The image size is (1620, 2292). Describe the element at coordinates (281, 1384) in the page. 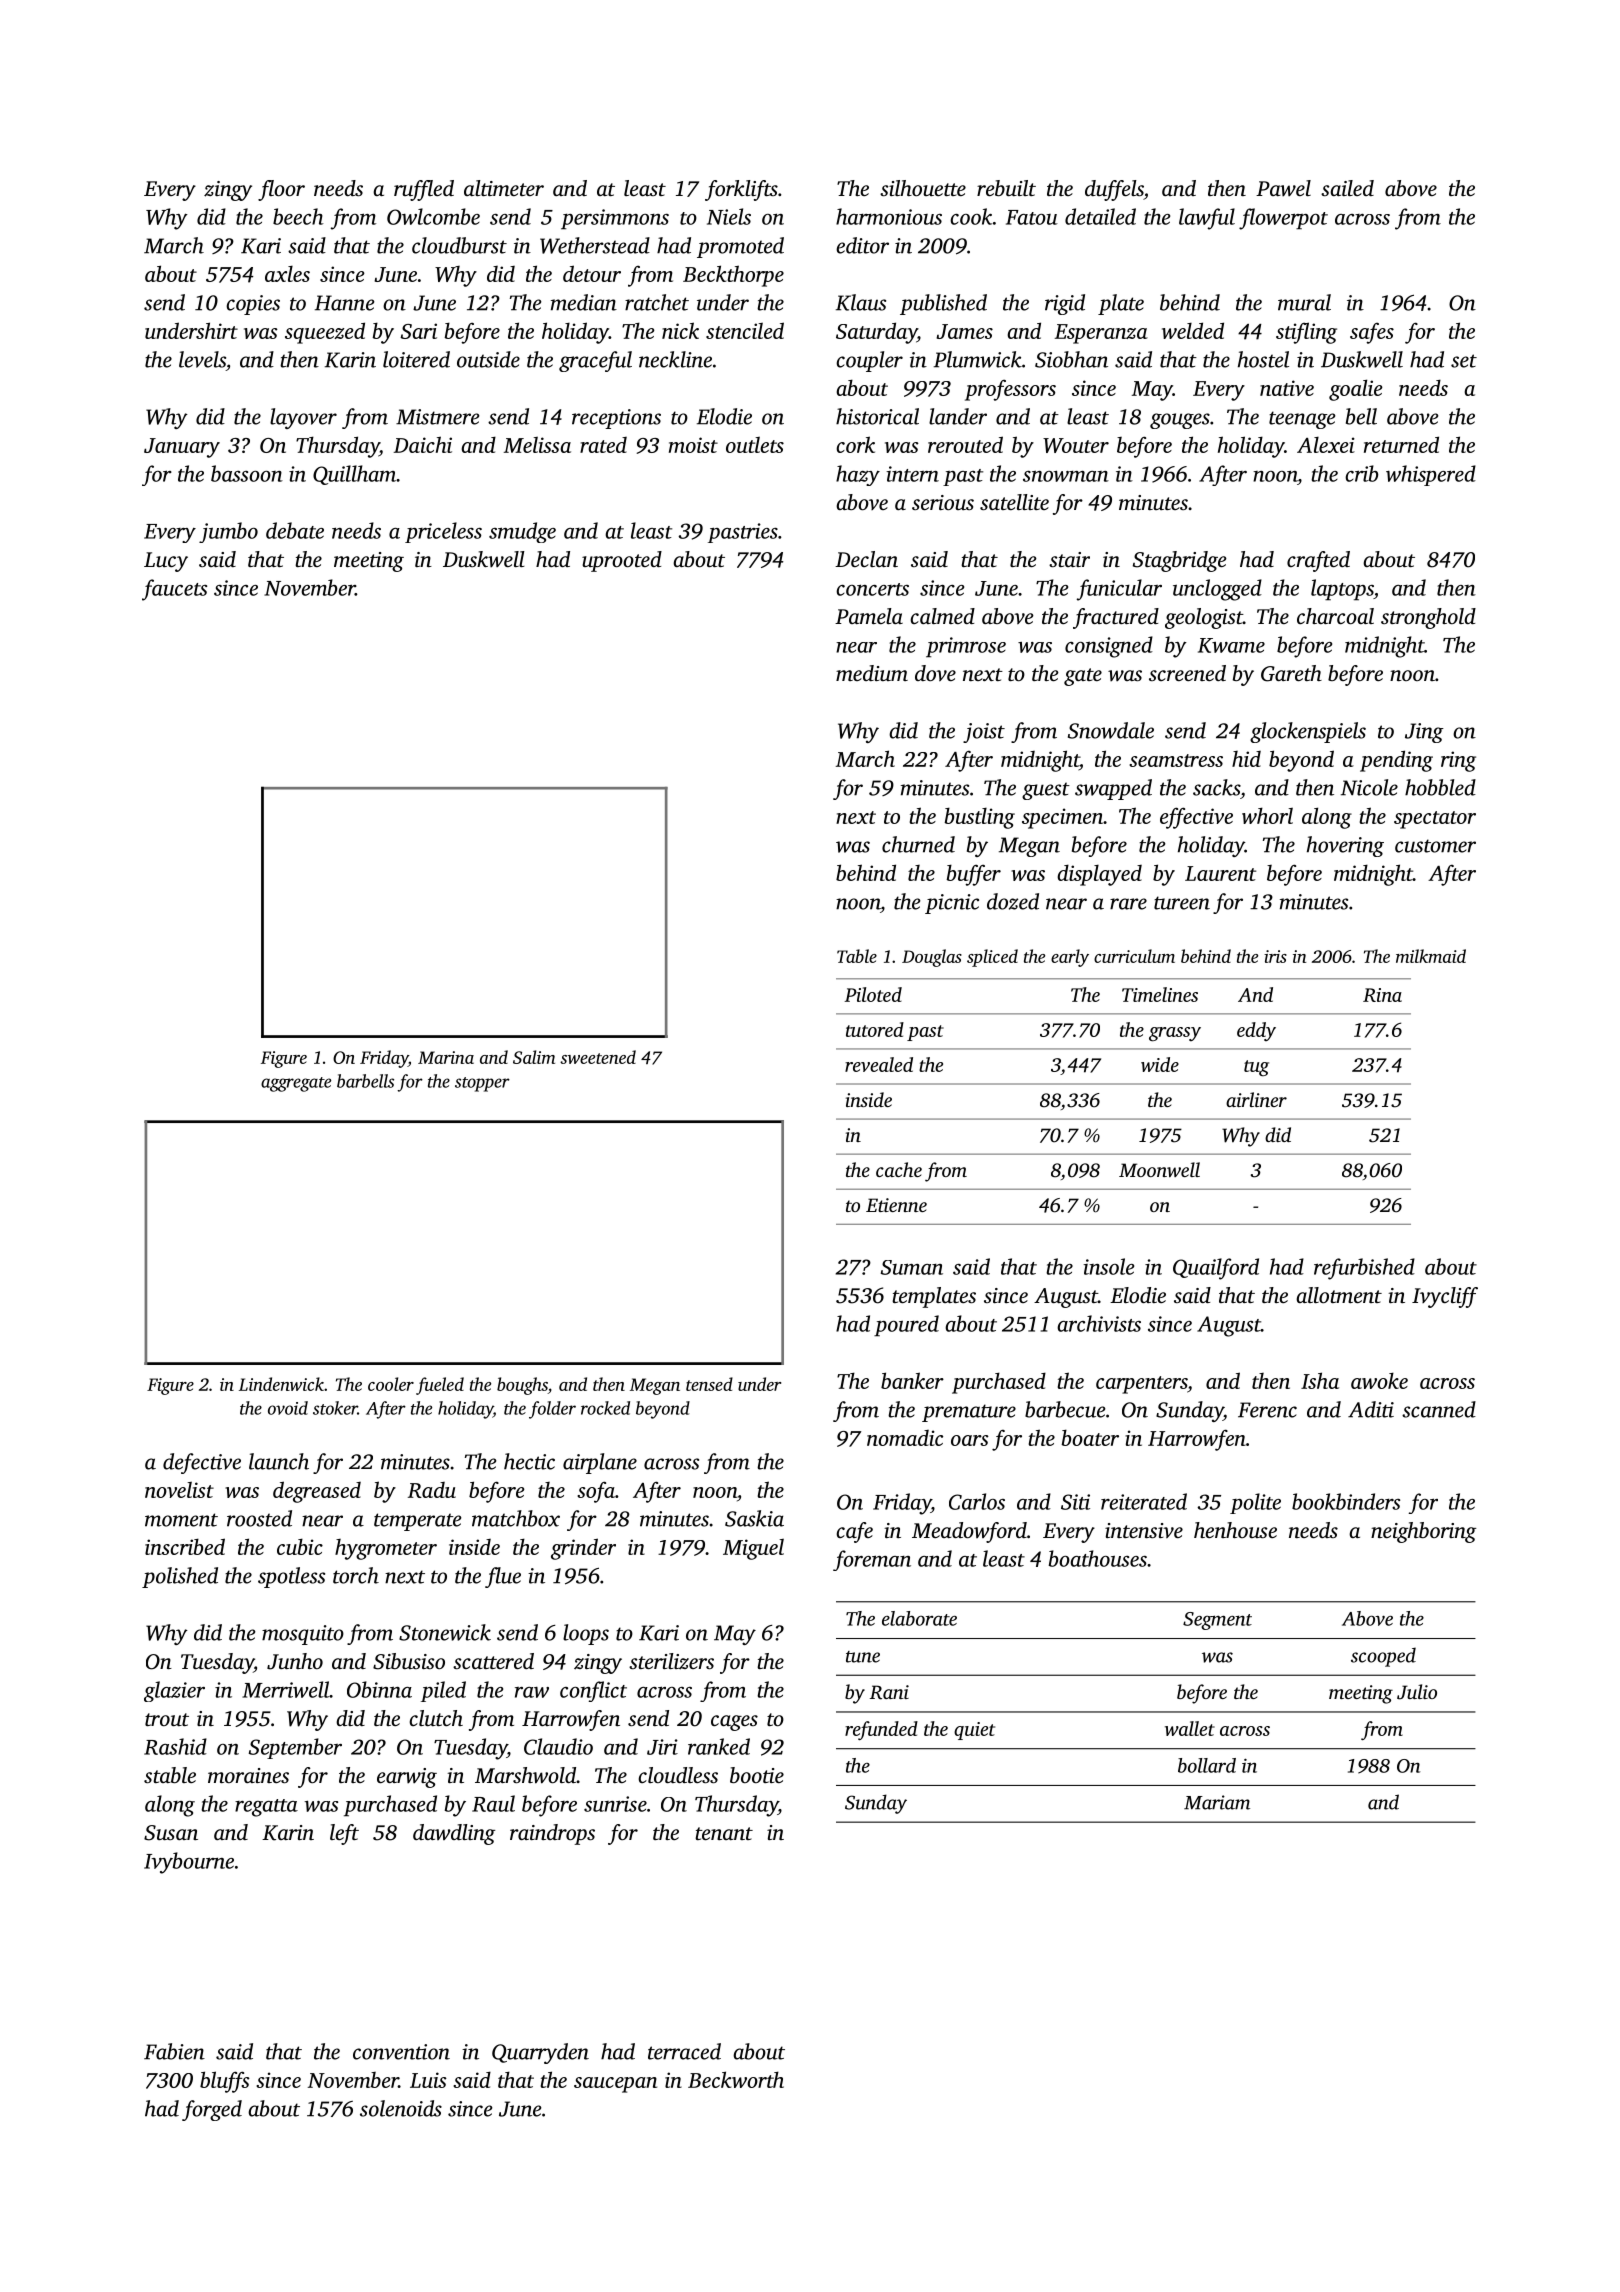

I see `Lindenwick` at that location.
